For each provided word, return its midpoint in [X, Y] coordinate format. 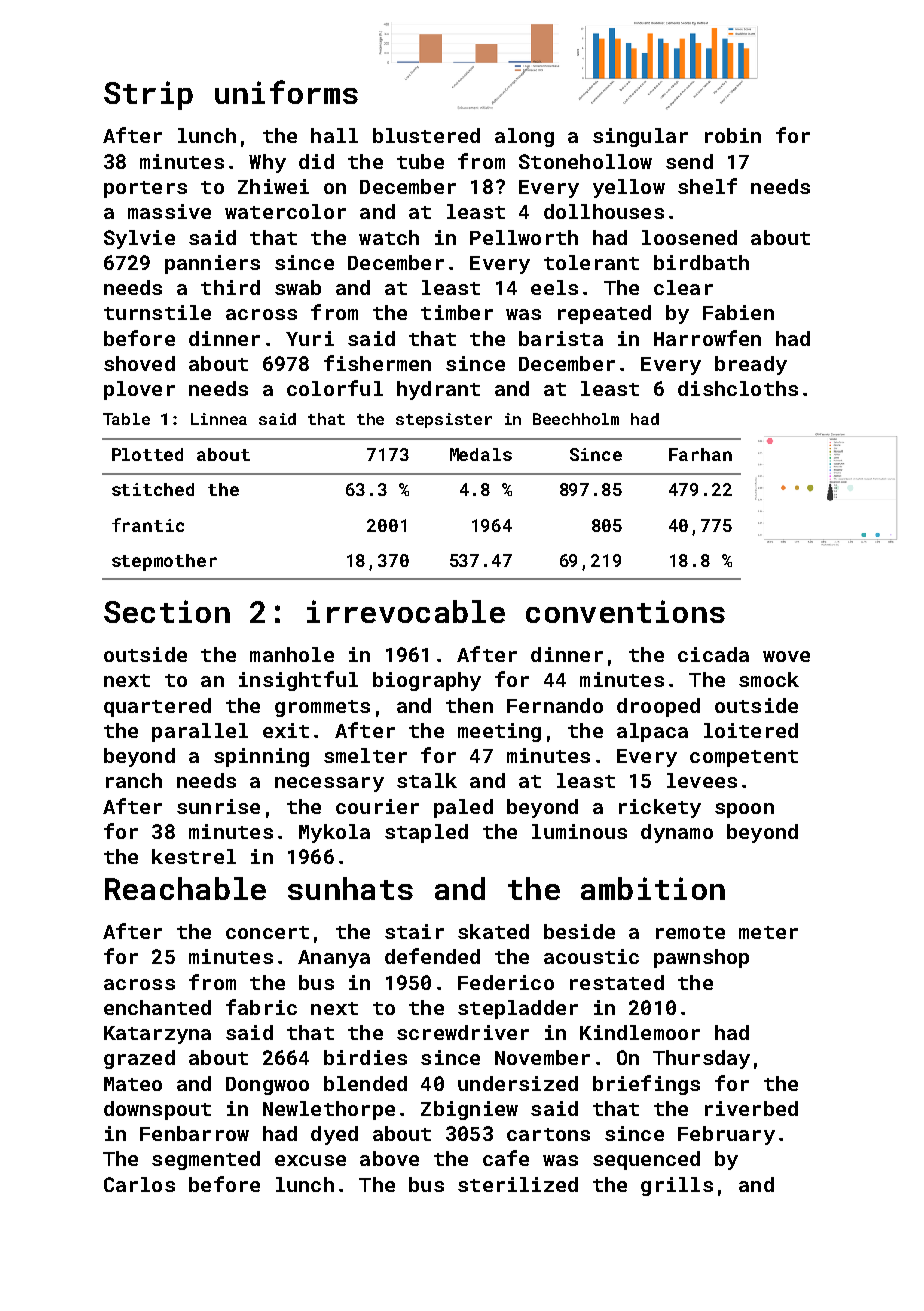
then [469, 705]
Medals [481, 454]
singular [640, 137]
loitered [751, 730]
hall [334, 135]
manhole [292, 654]
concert [267, 932]
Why [267, 163]
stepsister [444, 420]
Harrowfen [707, 338]
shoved [139, 363]
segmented [206, 1160]
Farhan [700, 454]
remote [690, 932]
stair [414, 931]
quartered [157, 707]
